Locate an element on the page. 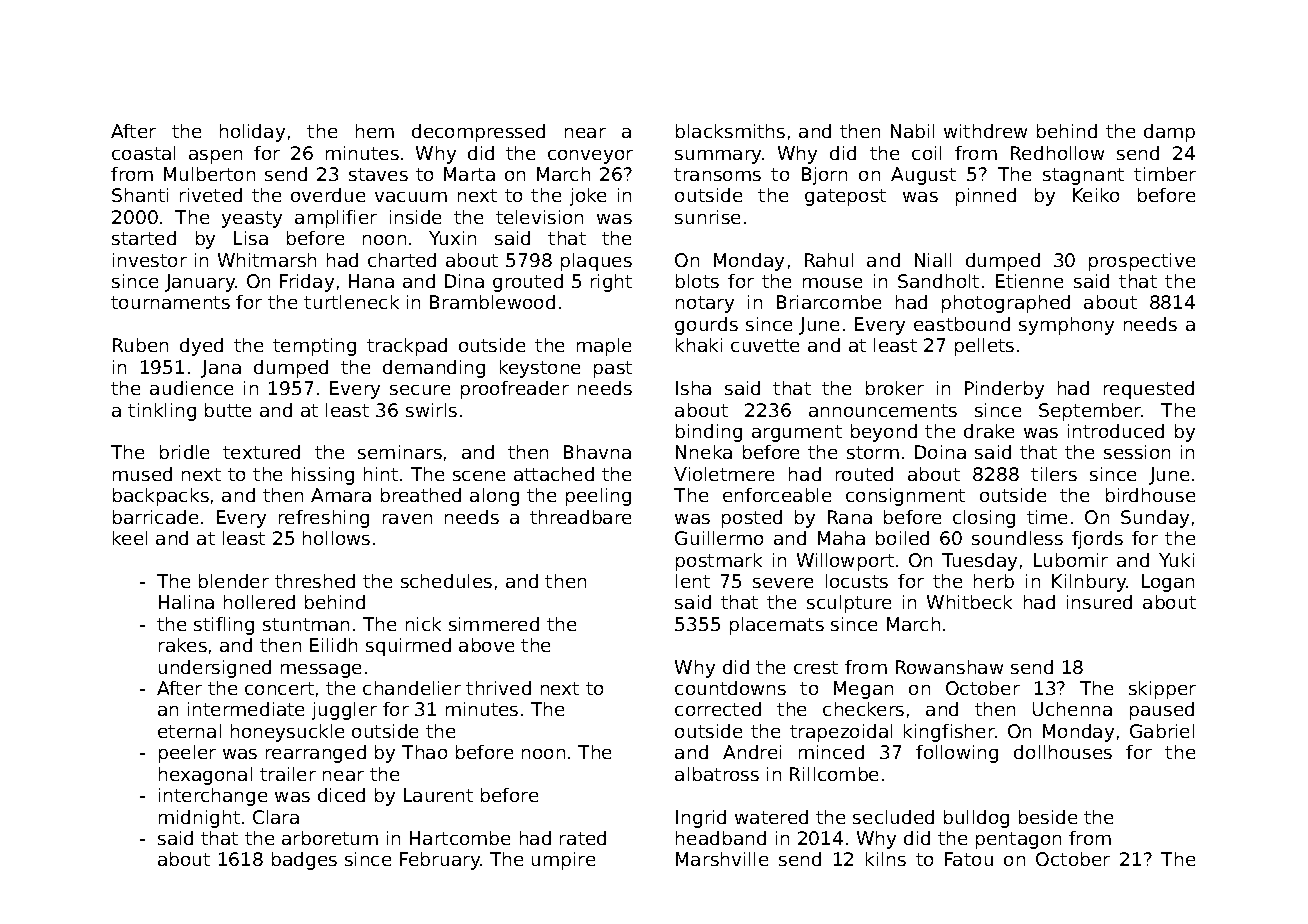  investor is located at coordinates (150, 260).
